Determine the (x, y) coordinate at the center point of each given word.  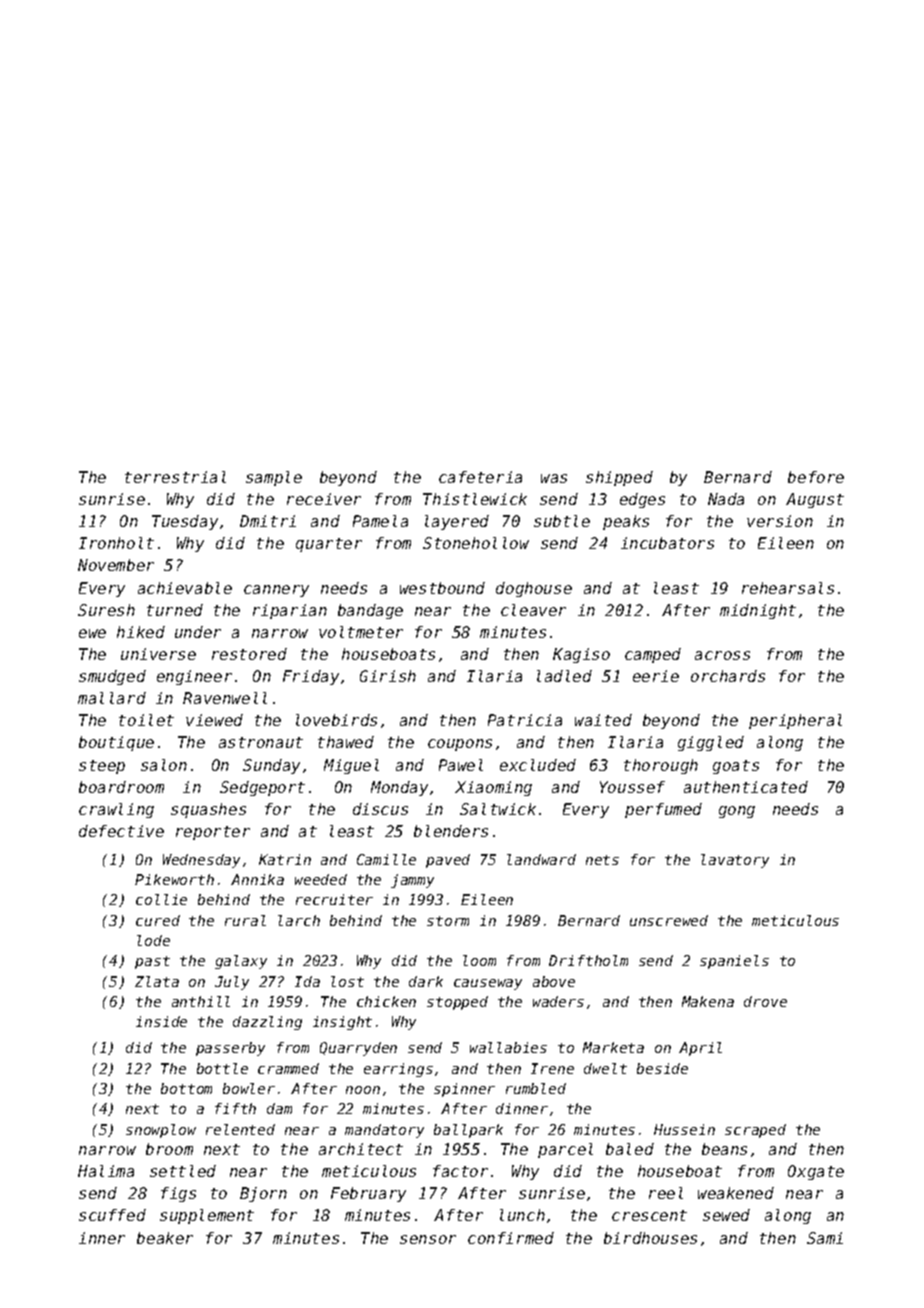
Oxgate (816, 1172)
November (116, 565)
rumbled (536, 1088)
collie (161, 899)
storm (448, 921)
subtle (562, 521)
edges (642, 500)
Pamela (380, 521)
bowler (249, 1088)
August (815, 500)
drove (765, 1001)
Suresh (106, 610)
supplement (207, 1216)
